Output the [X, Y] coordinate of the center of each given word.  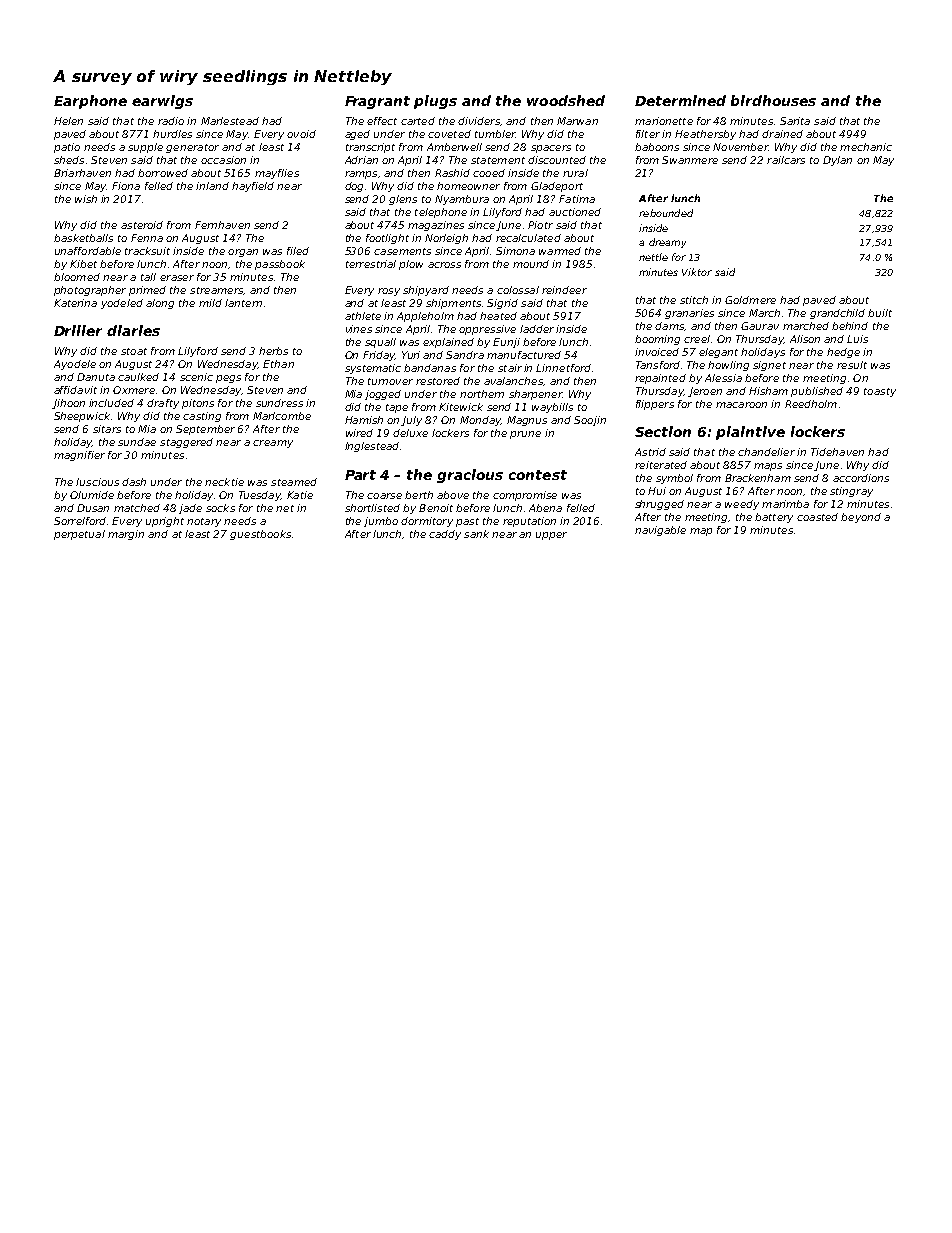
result [852, 365]
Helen [68, 121]
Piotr [540, 225]
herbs [273, 351]
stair [510, 368]
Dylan [837, 161]
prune [525, 435]
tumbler [495, 134]
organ [243, 253]
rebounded [666, 213]
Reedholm [811, 404]
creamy [273, 444]
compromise [525, 496]
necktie [224, 482]
